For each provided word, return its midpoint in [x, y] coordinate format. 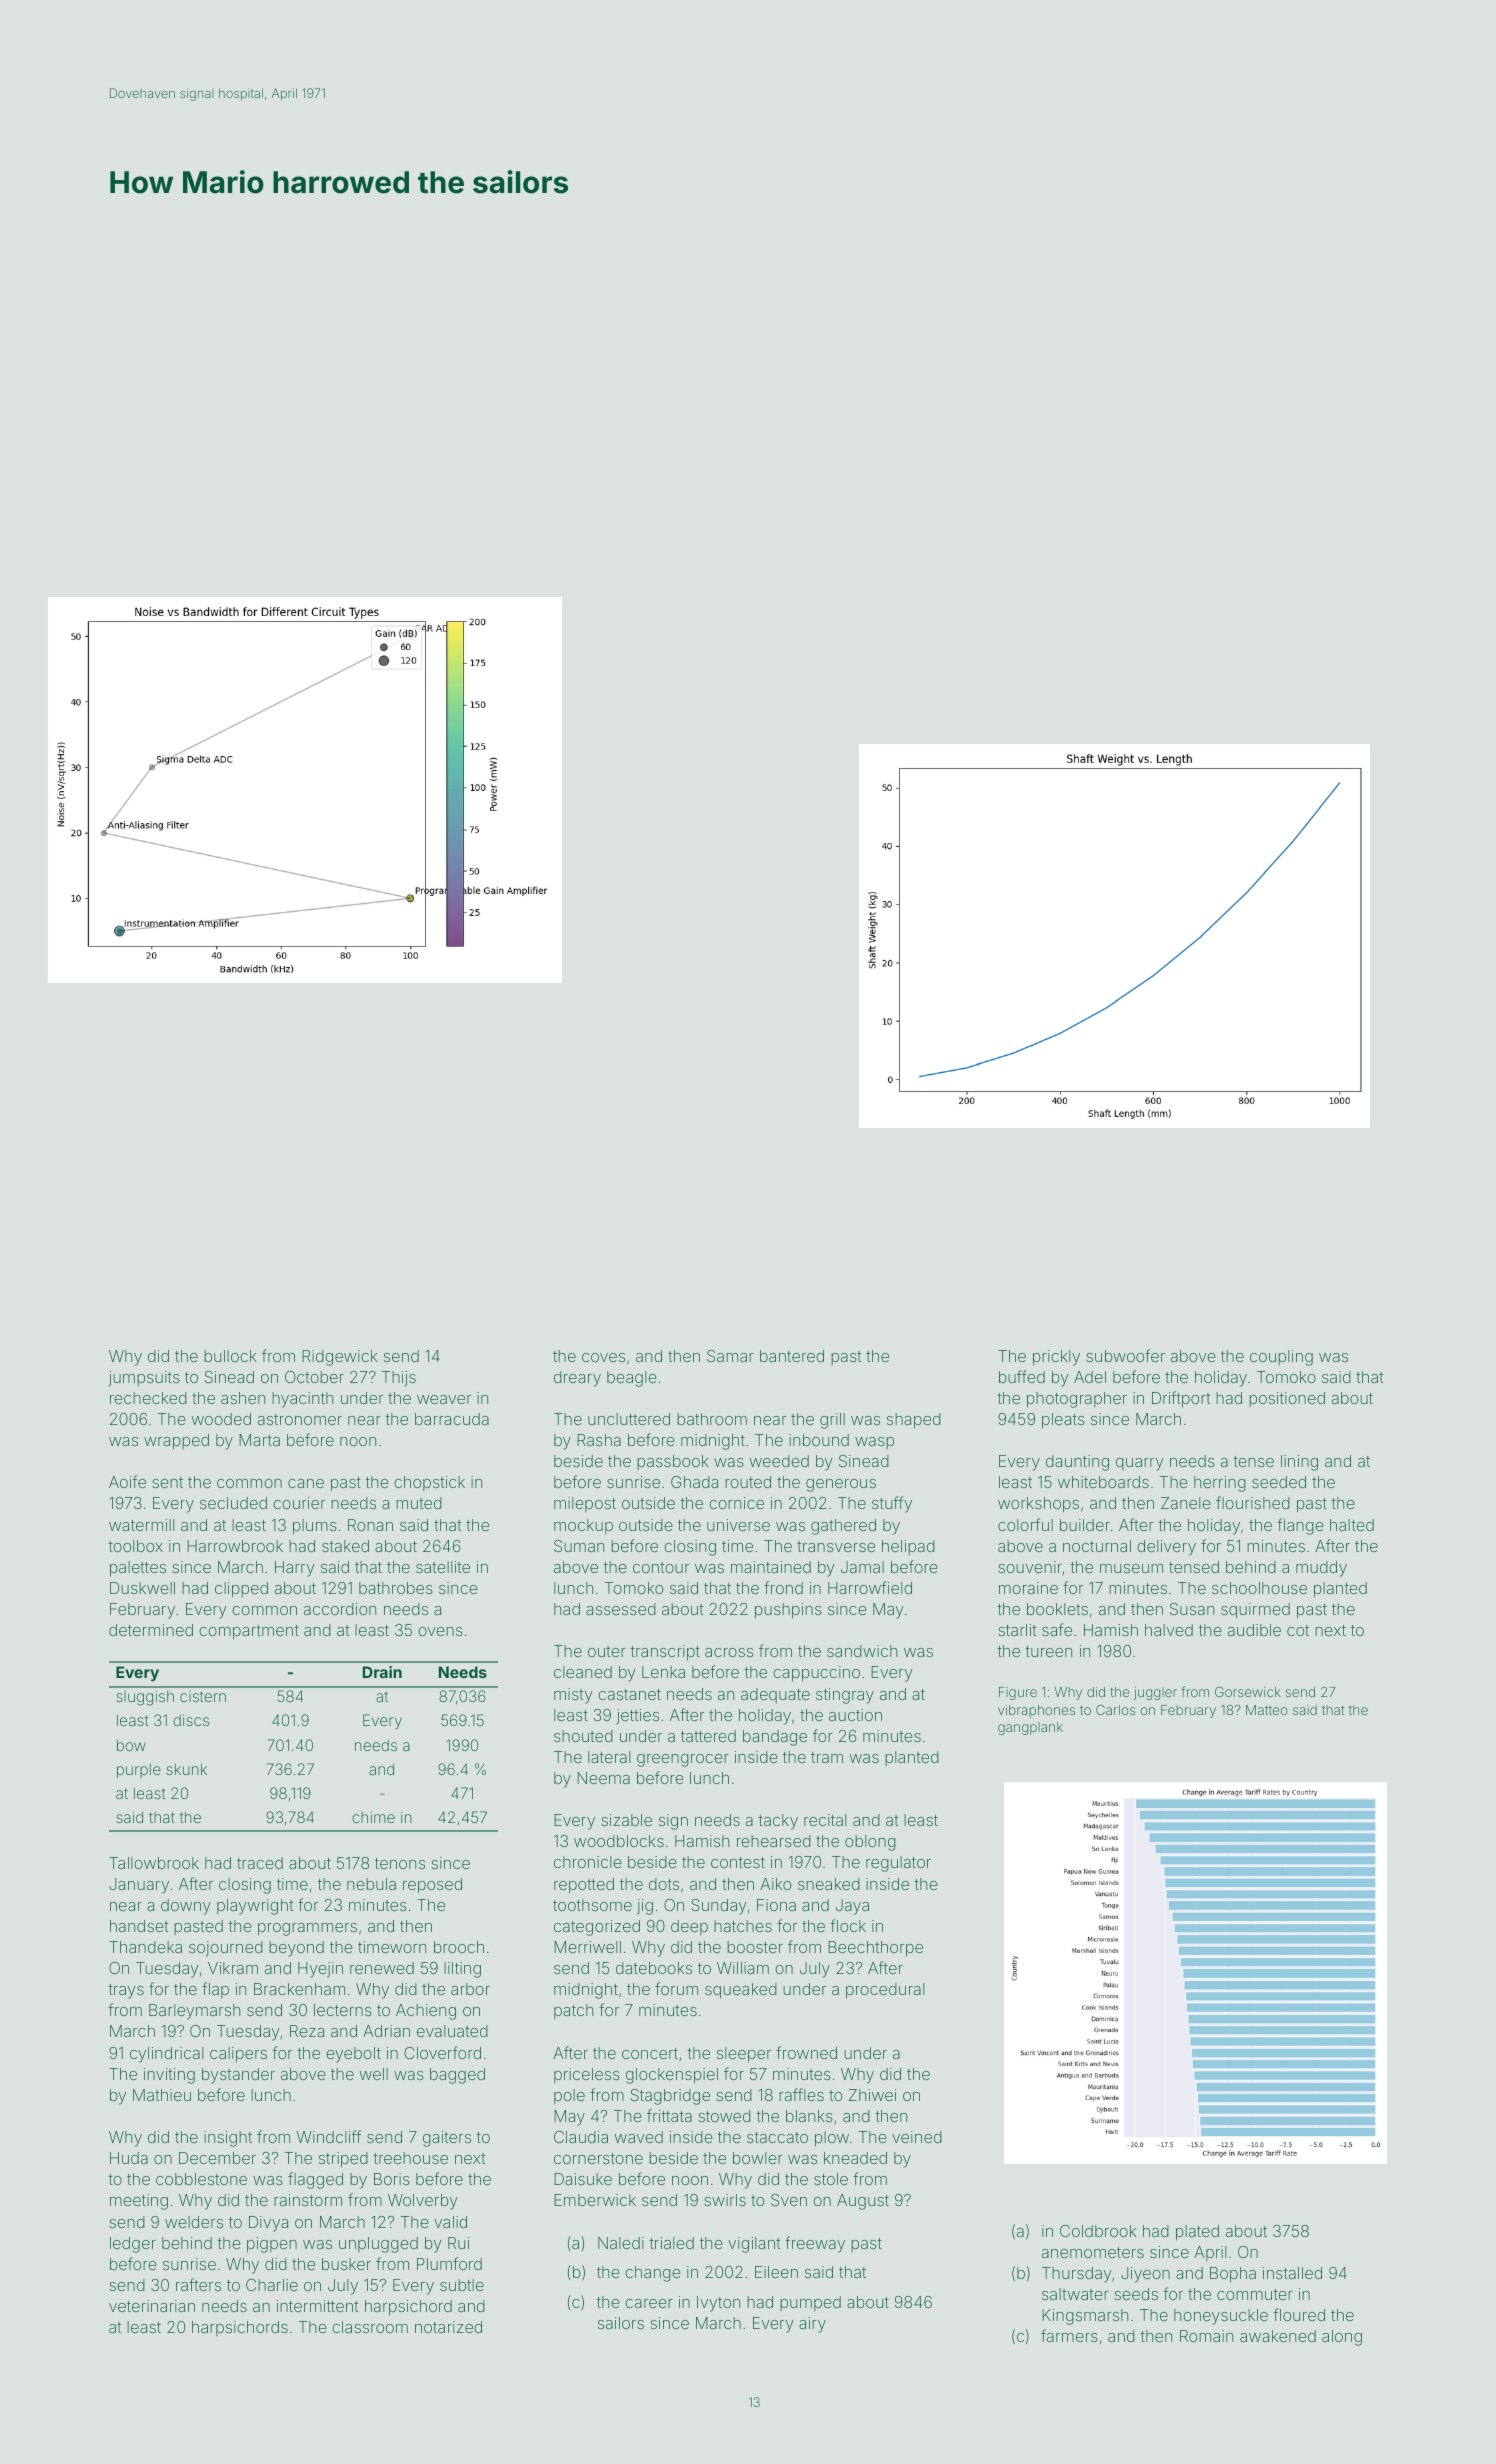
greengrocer [683, 1760]
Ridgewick [340, 1358]
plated [1197, 2233]
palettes [138, 1569]
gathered [843, 1527]
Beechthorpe [875, 1949]
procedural [885, 1991]
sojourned [226, 1949]
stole [831, 2179]
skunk [186, 1769]
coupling [1281, 1358]
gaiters [447, 2139]
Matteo [1267, 1710]
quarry [1139, 1464]
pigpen [272, 2245]
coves [603, 1357]
